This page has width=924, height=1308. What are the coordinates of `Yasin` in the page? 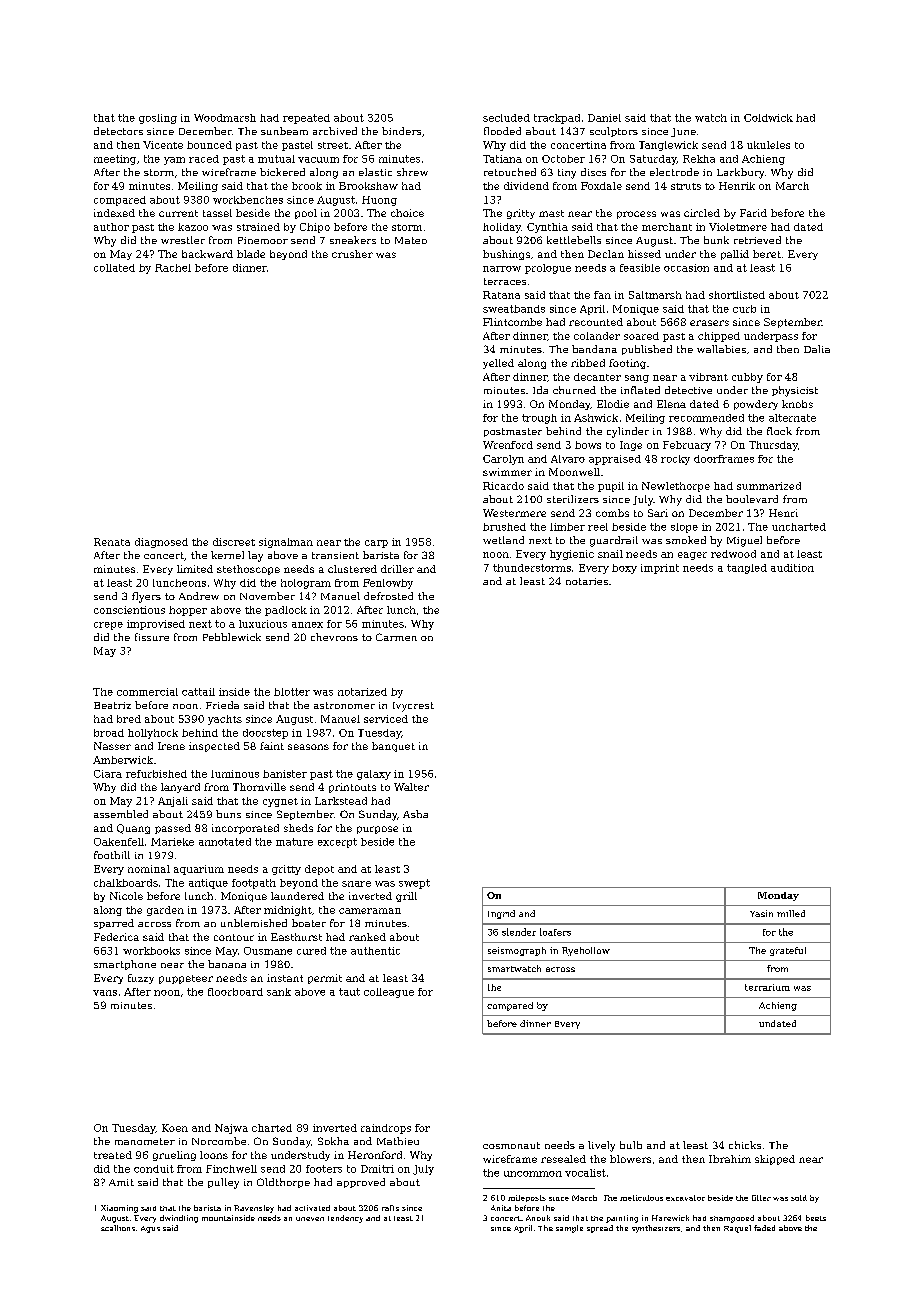 It's located at (761, 913).
